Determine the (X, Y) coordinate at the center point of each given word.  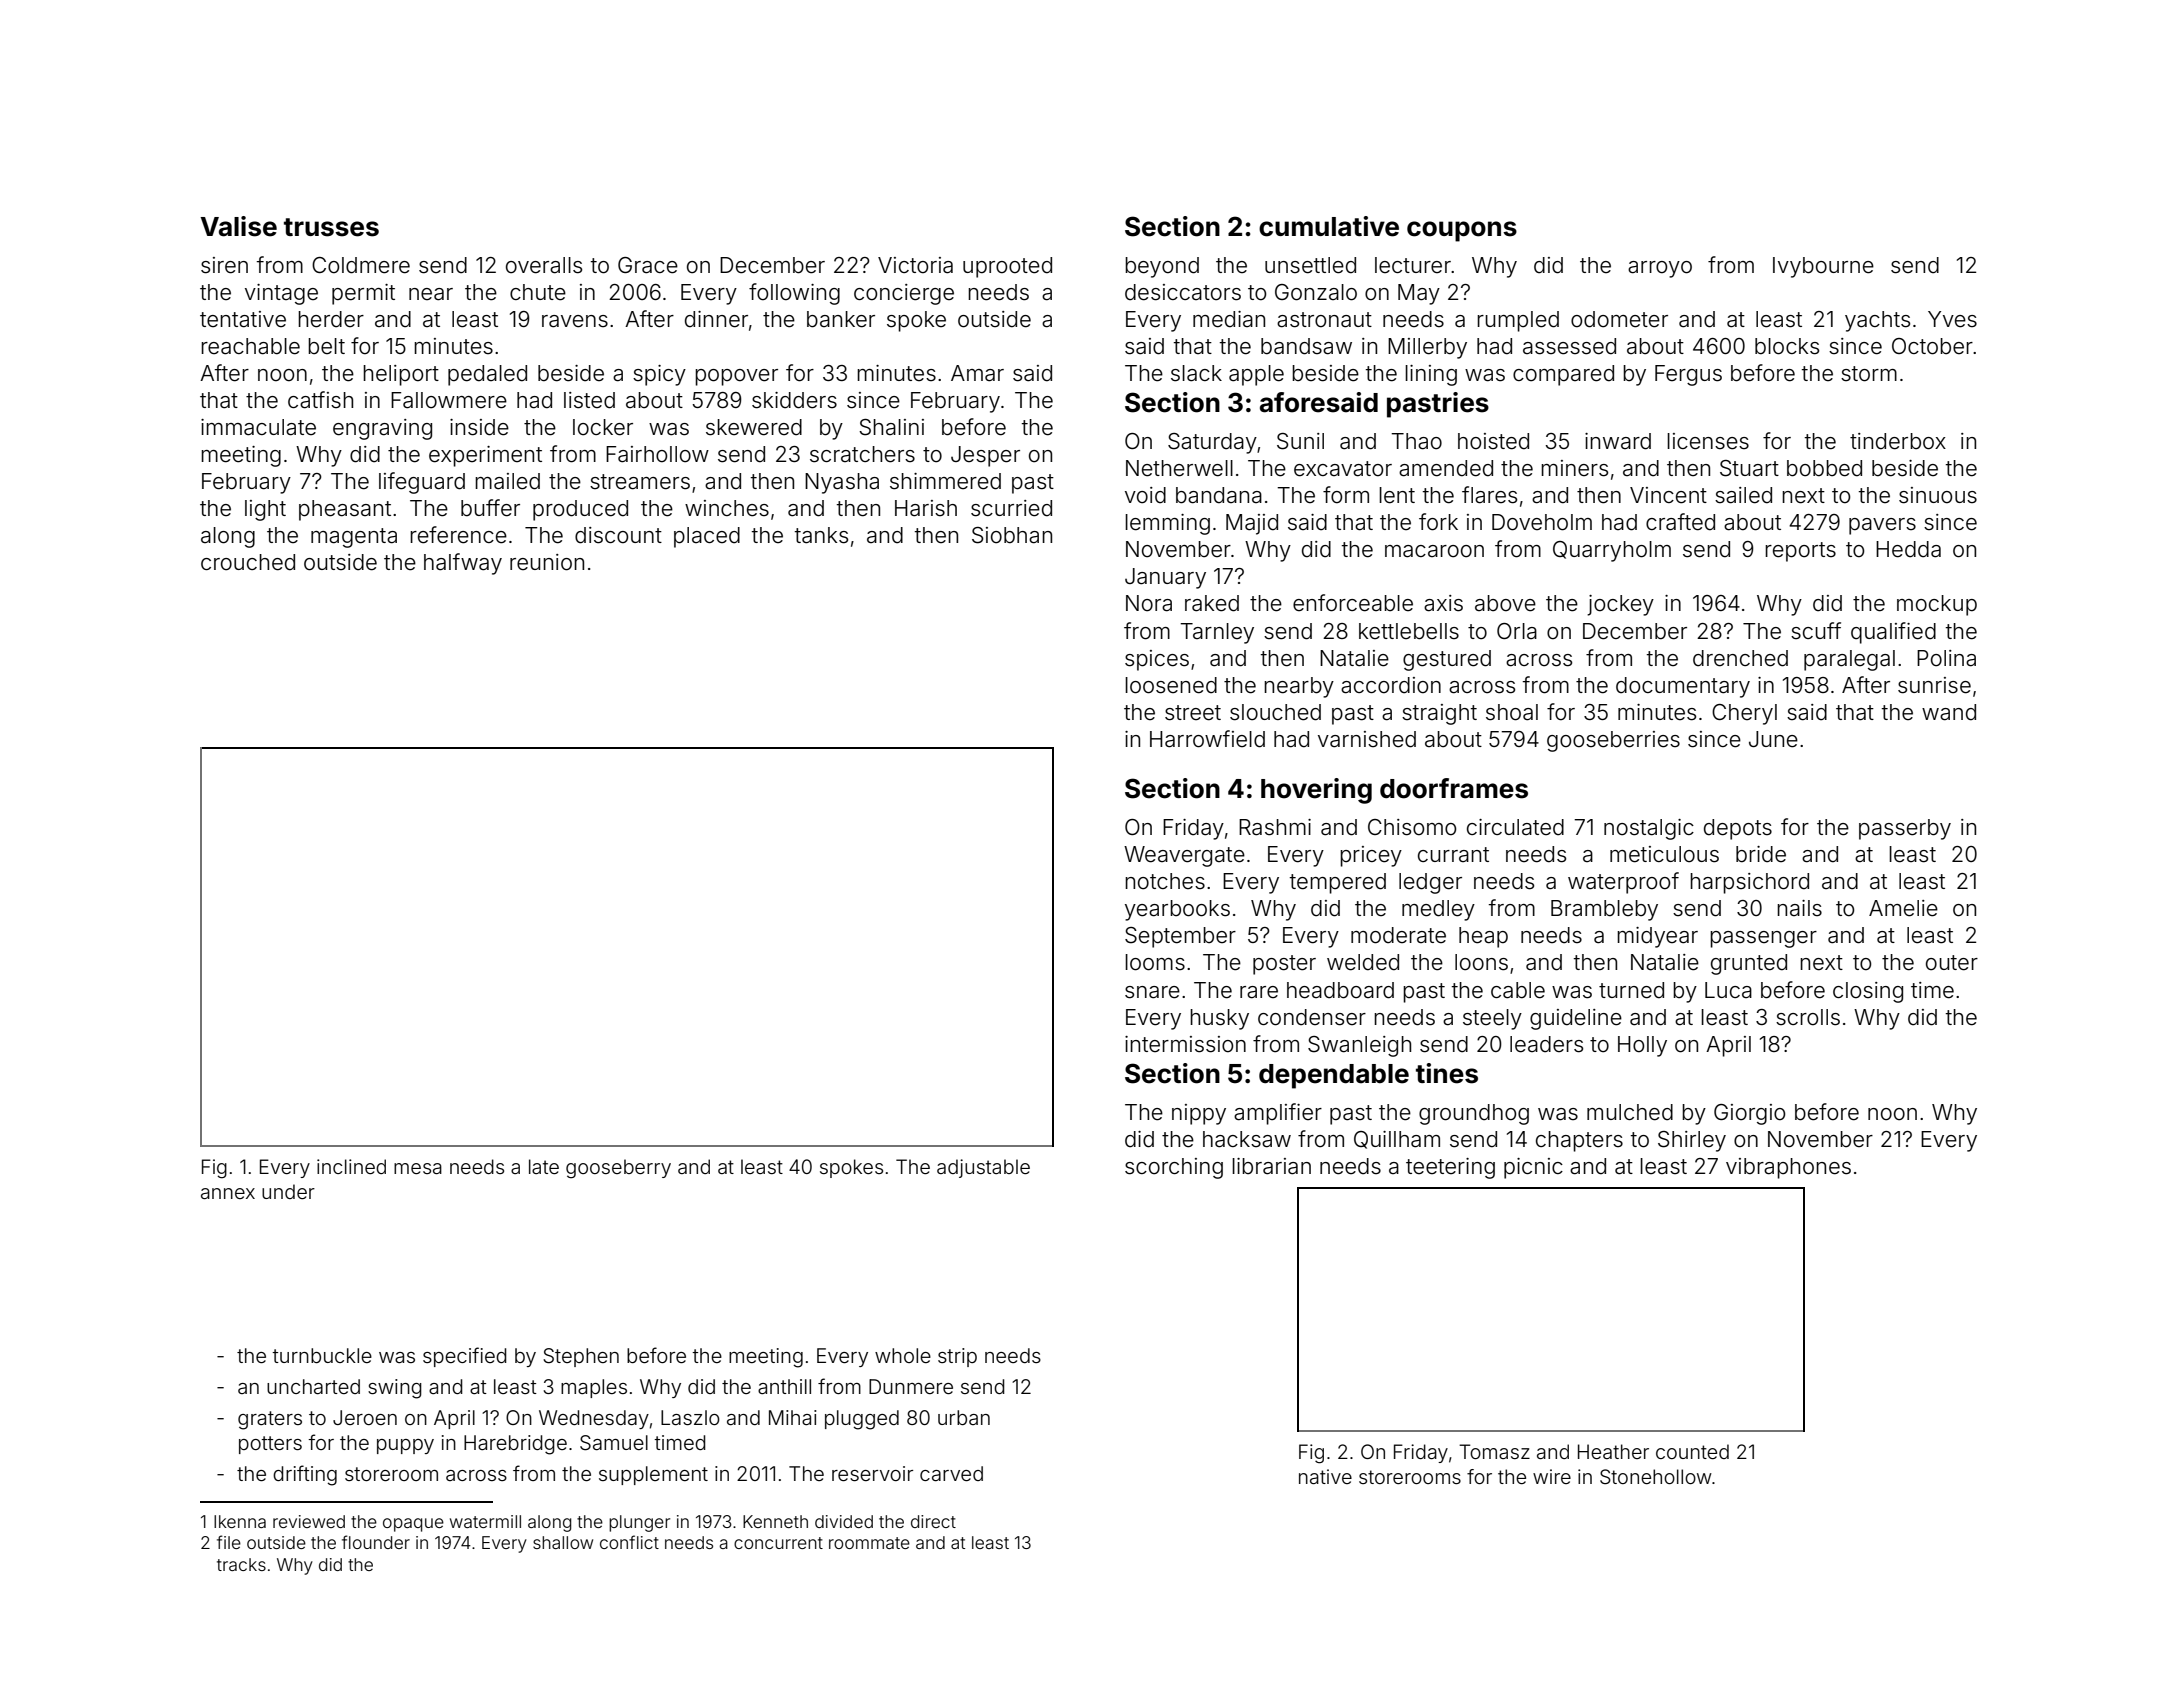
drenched (1740, 658)
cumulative (1329, 226)
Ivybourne (1823, 267)
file (229, 1542)
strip (957, 1357)
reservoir (872, 1473)
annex (228, 1193)
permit (363, 294)
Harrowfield (1207, 739)
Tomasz (1494, 1451)
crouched (248, 562)
